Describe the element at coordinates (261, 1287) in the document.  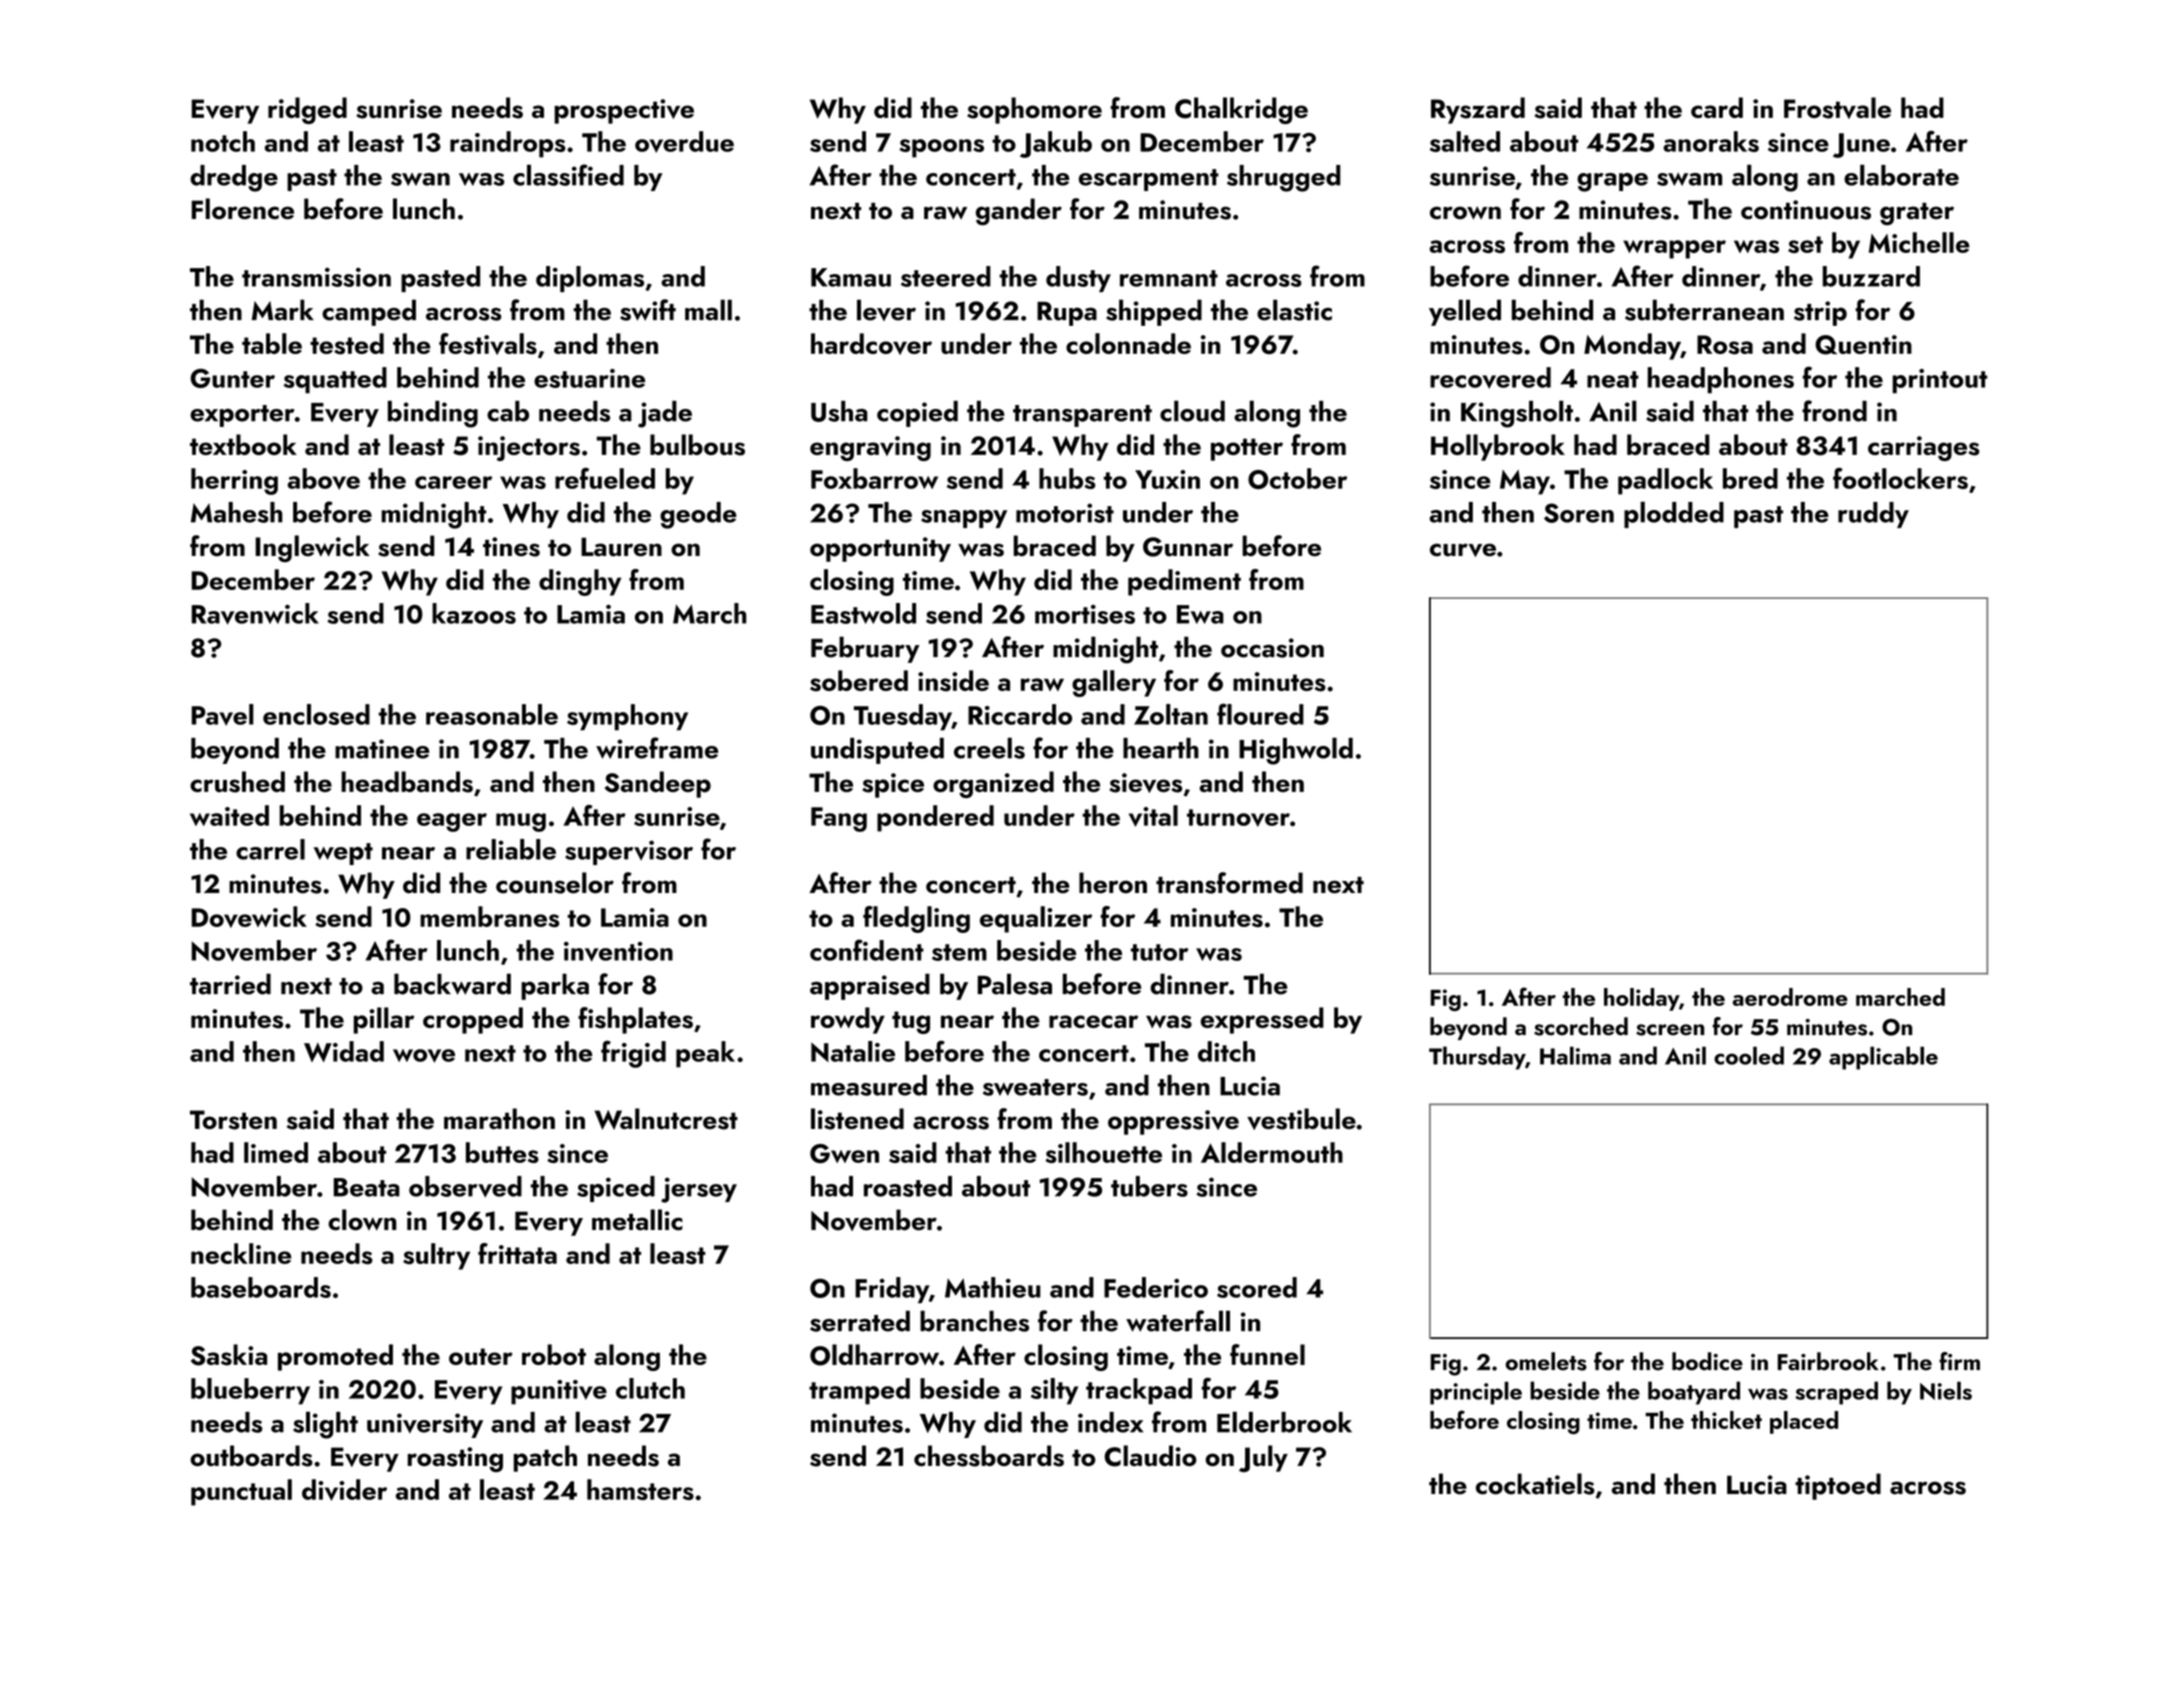
I see `baseboards` at that location.
